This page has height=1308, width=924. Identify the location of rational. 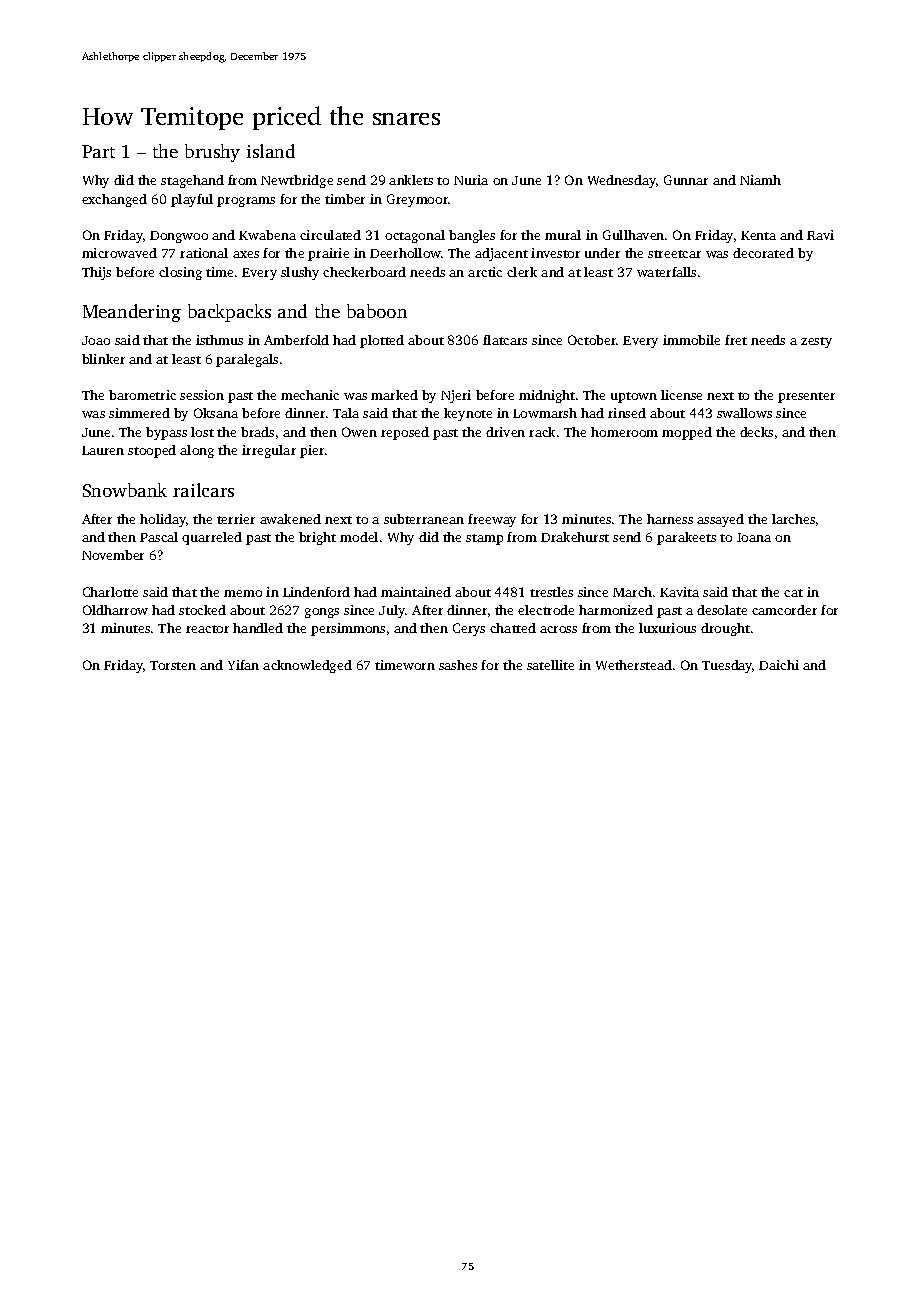
(204, 253).
